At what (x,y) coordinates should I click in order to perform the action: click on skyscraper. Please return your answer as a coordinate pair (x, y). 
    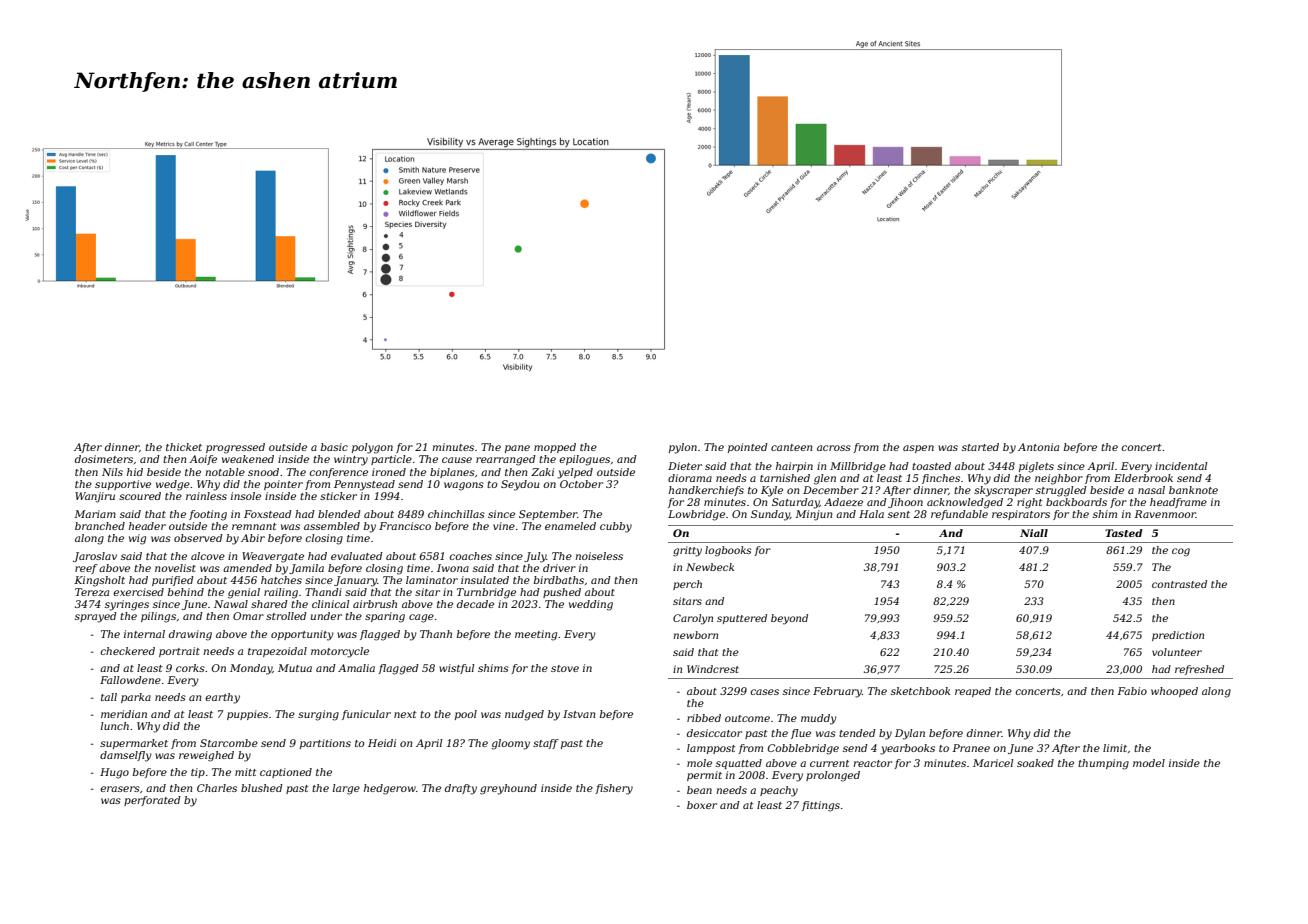
    Looking at the image, I should click on (1003, 491).
